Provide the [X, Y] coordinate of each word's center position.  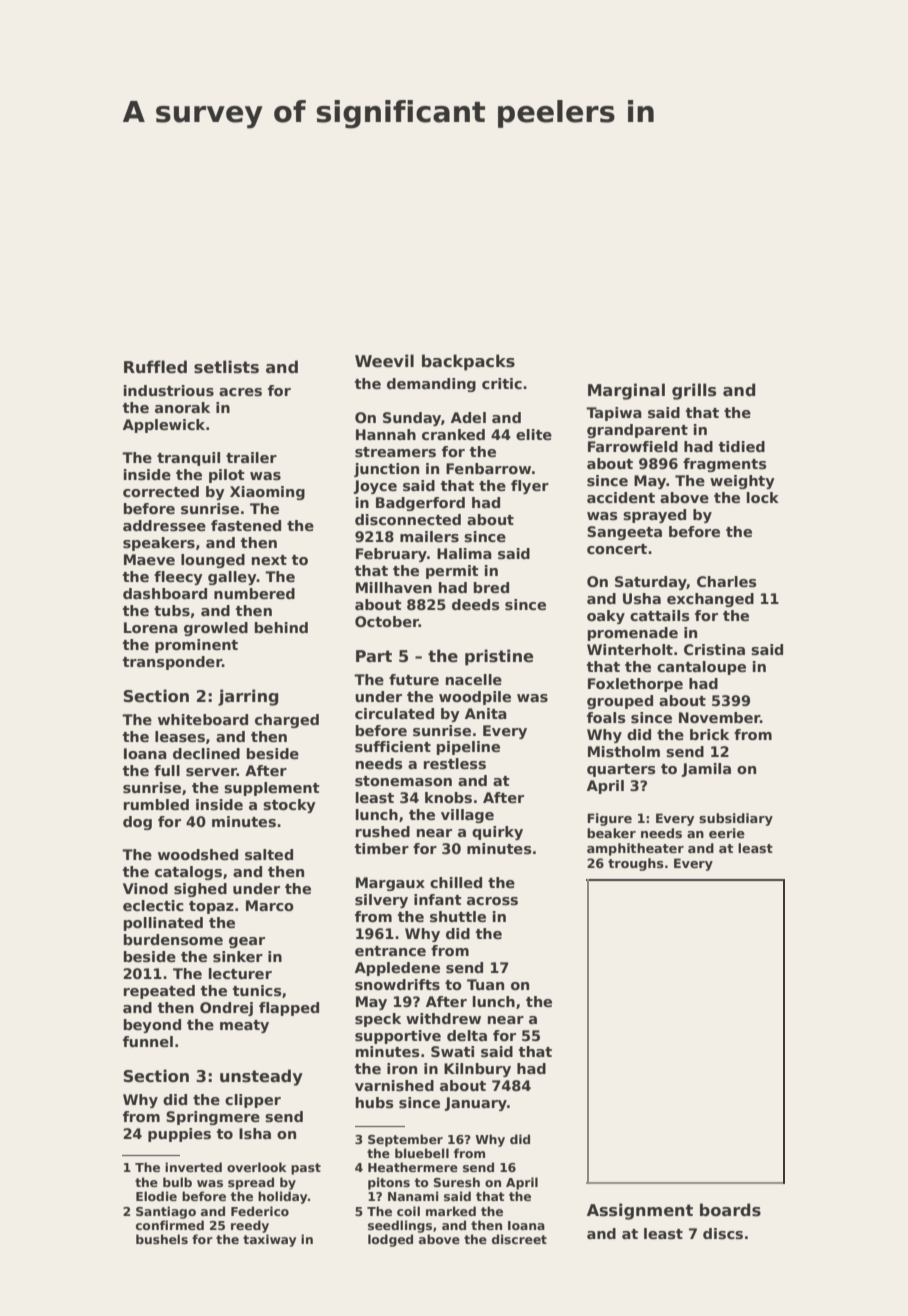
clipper [253, 1101]
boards [730, 1210]
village [467, 816]
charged [287, 721]
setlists [226, 367]
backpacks [468, 362]
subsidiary [736, 819]
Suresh [457, 1182]
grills [694, 391]
